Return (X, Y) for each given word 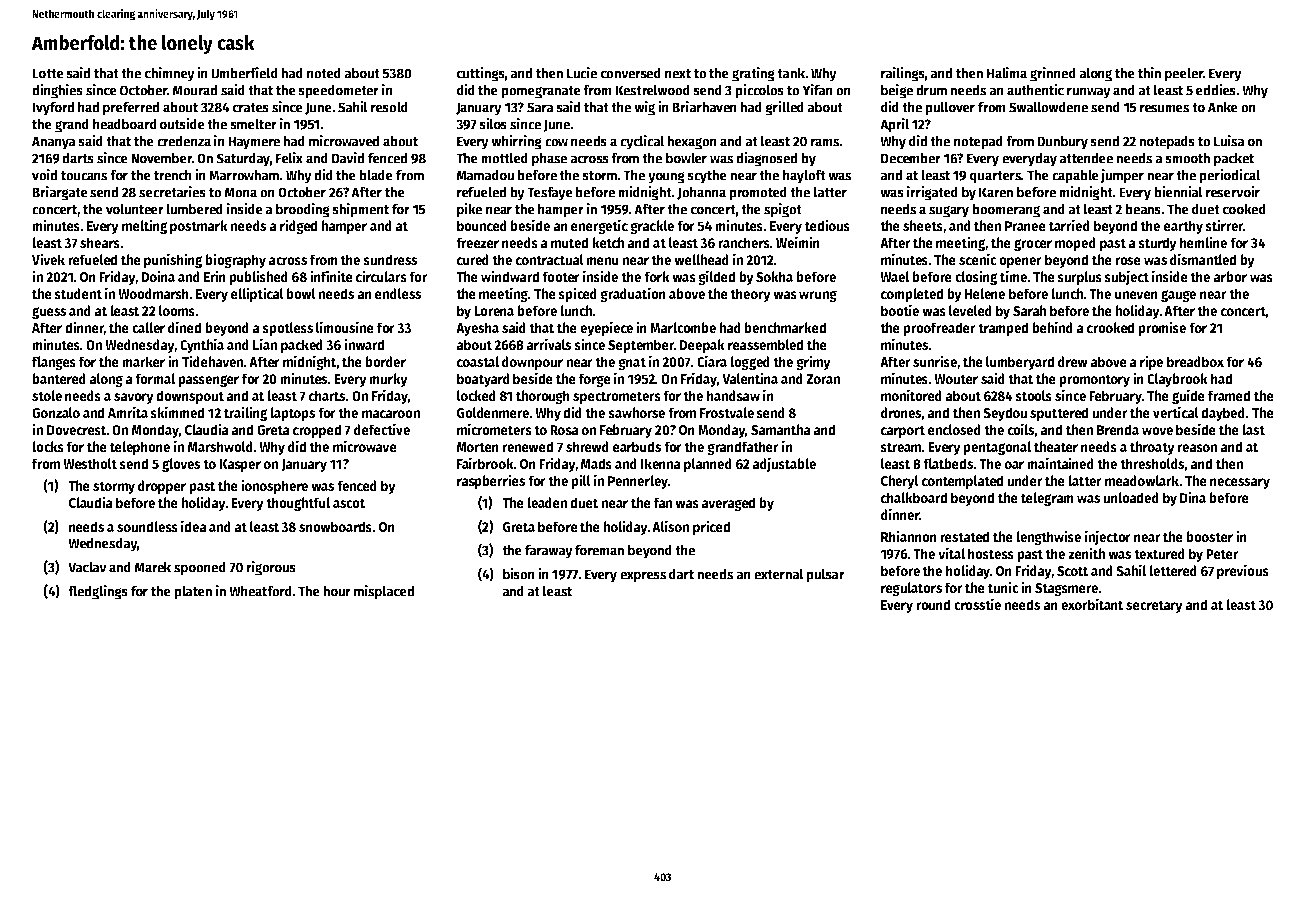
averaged (728, 504)
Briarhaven (704, 107)
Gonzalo (56, 412)
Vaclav (87, 567)
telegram (1047, 499)
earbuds (637, 446)
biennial (1178, 192)
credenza (184, 141)
